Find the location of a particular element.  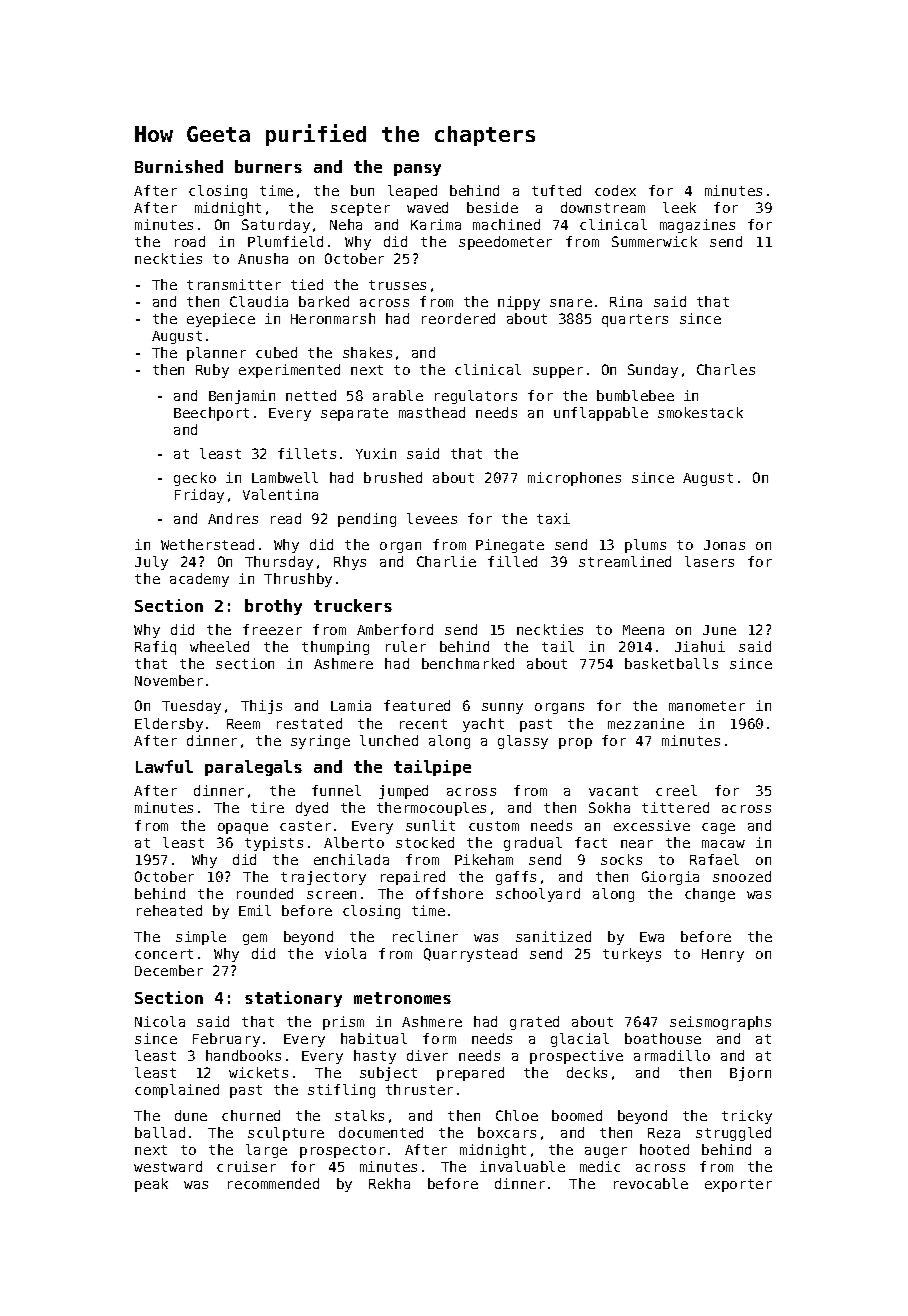

Nicola is located at coordinates (160, 1021).
